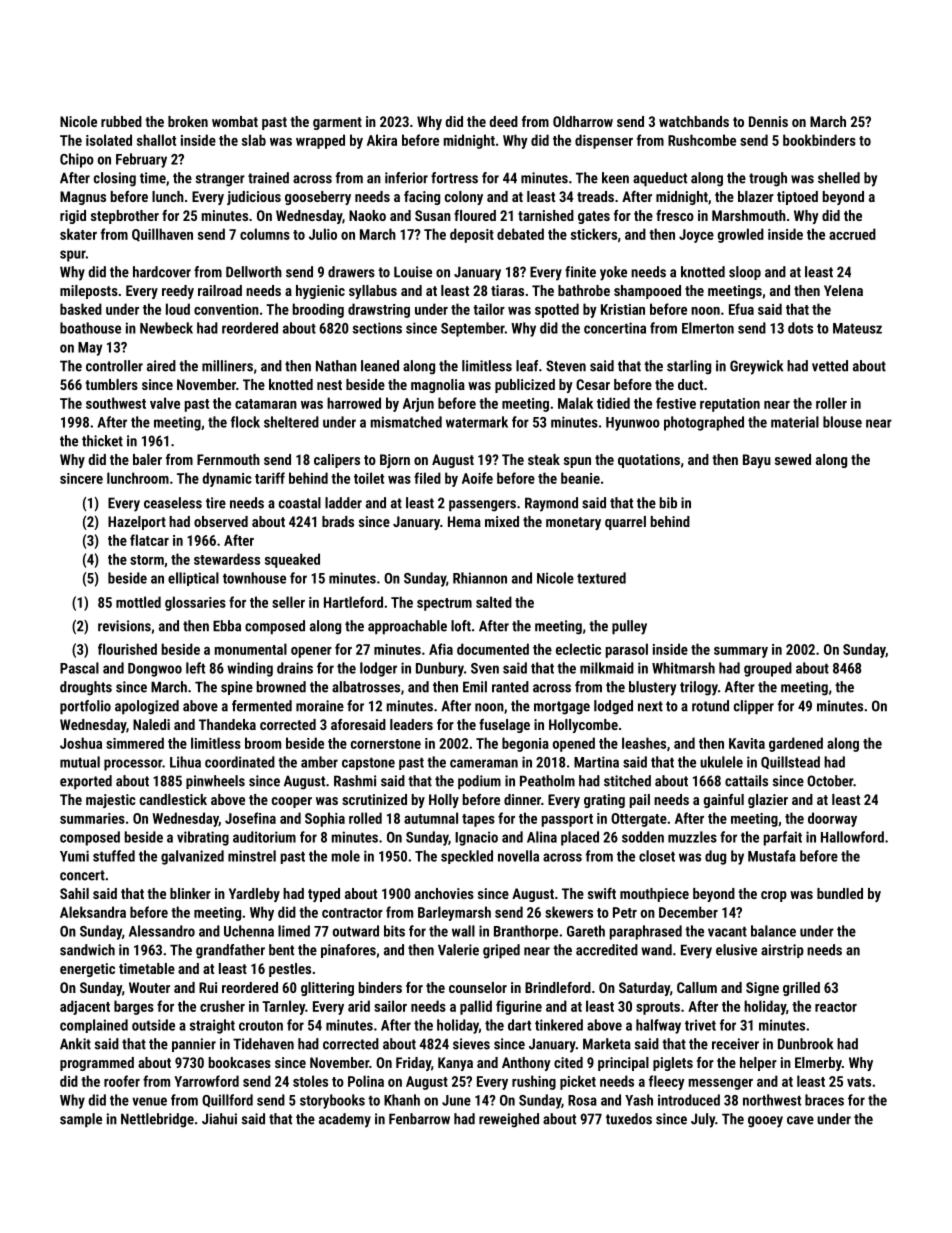 This screenshot has width=952, height=1233. I want to click on Ebba, so click(227, 626).
